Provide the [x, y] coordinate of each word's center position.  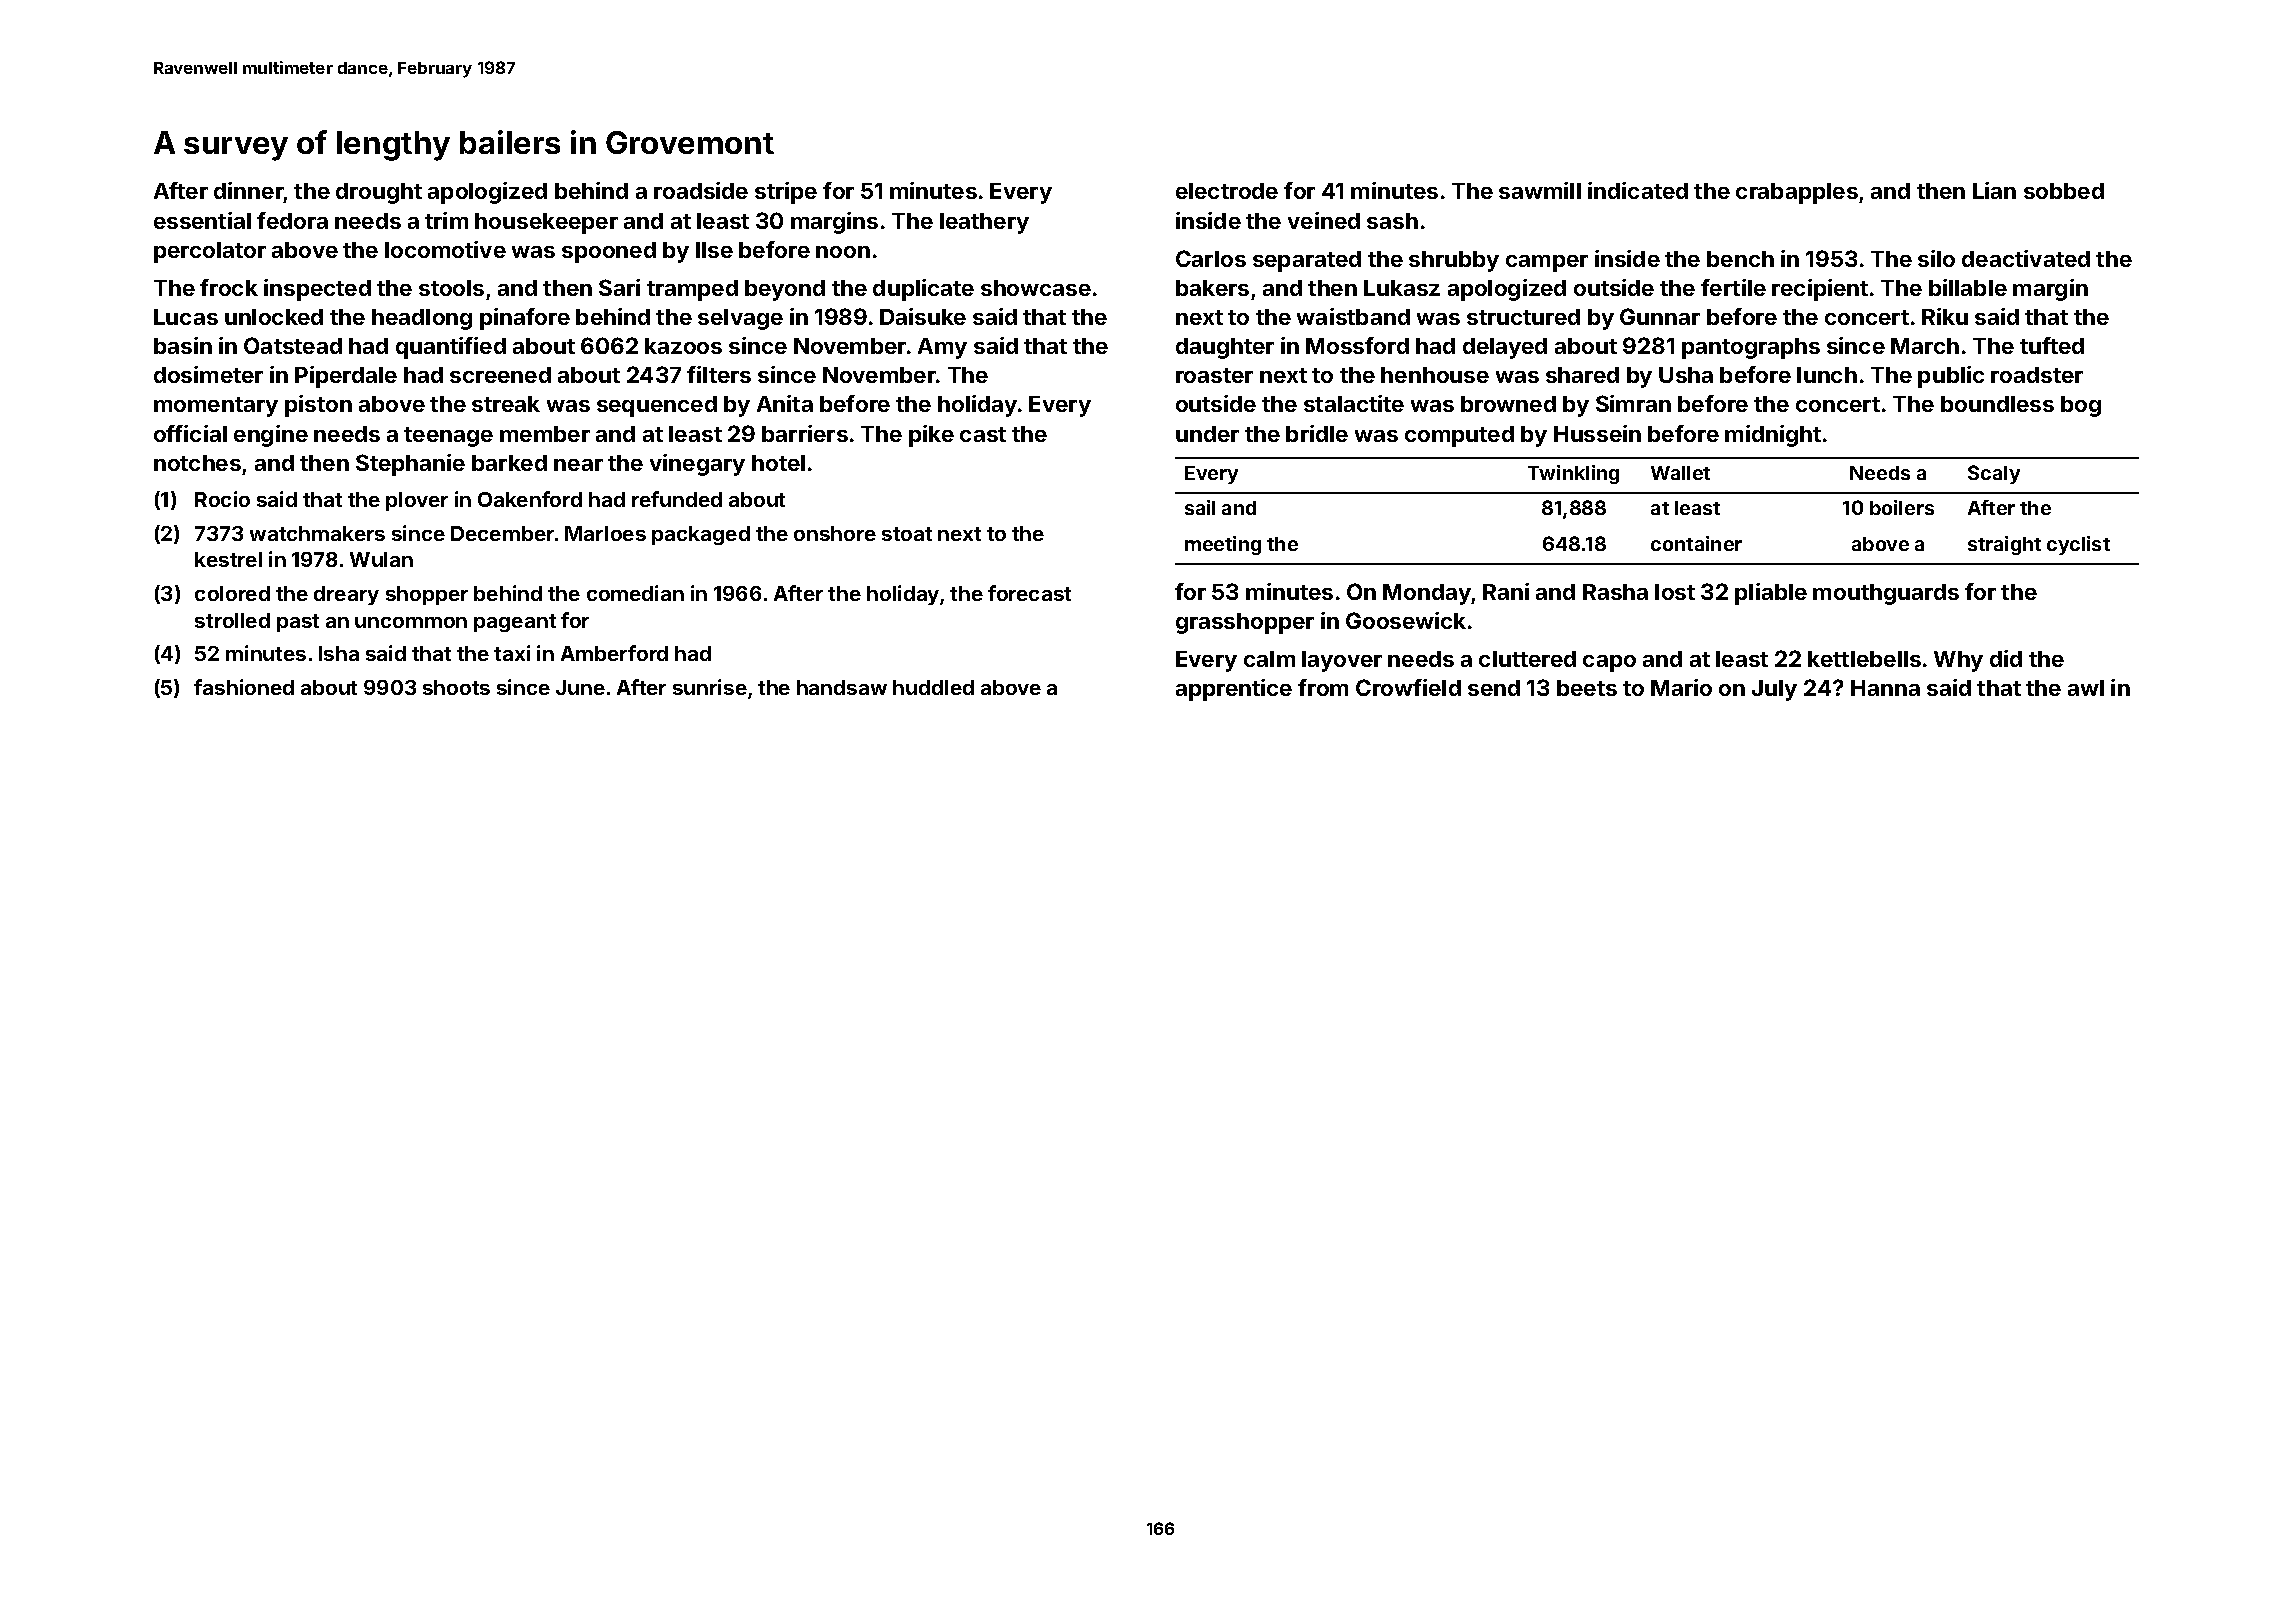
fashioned [244, 687]
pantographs [1751, 348]
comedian [635, 593]
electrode [1227, 191]
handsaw [842, 687]
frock [229, 287]
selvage [740, 319]
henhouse [1435, 375]
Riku [1945, 316]
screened [500, 375]
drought [379, 193]
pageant [515, 623]
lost [1675, 592]
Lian [1994, 190]
